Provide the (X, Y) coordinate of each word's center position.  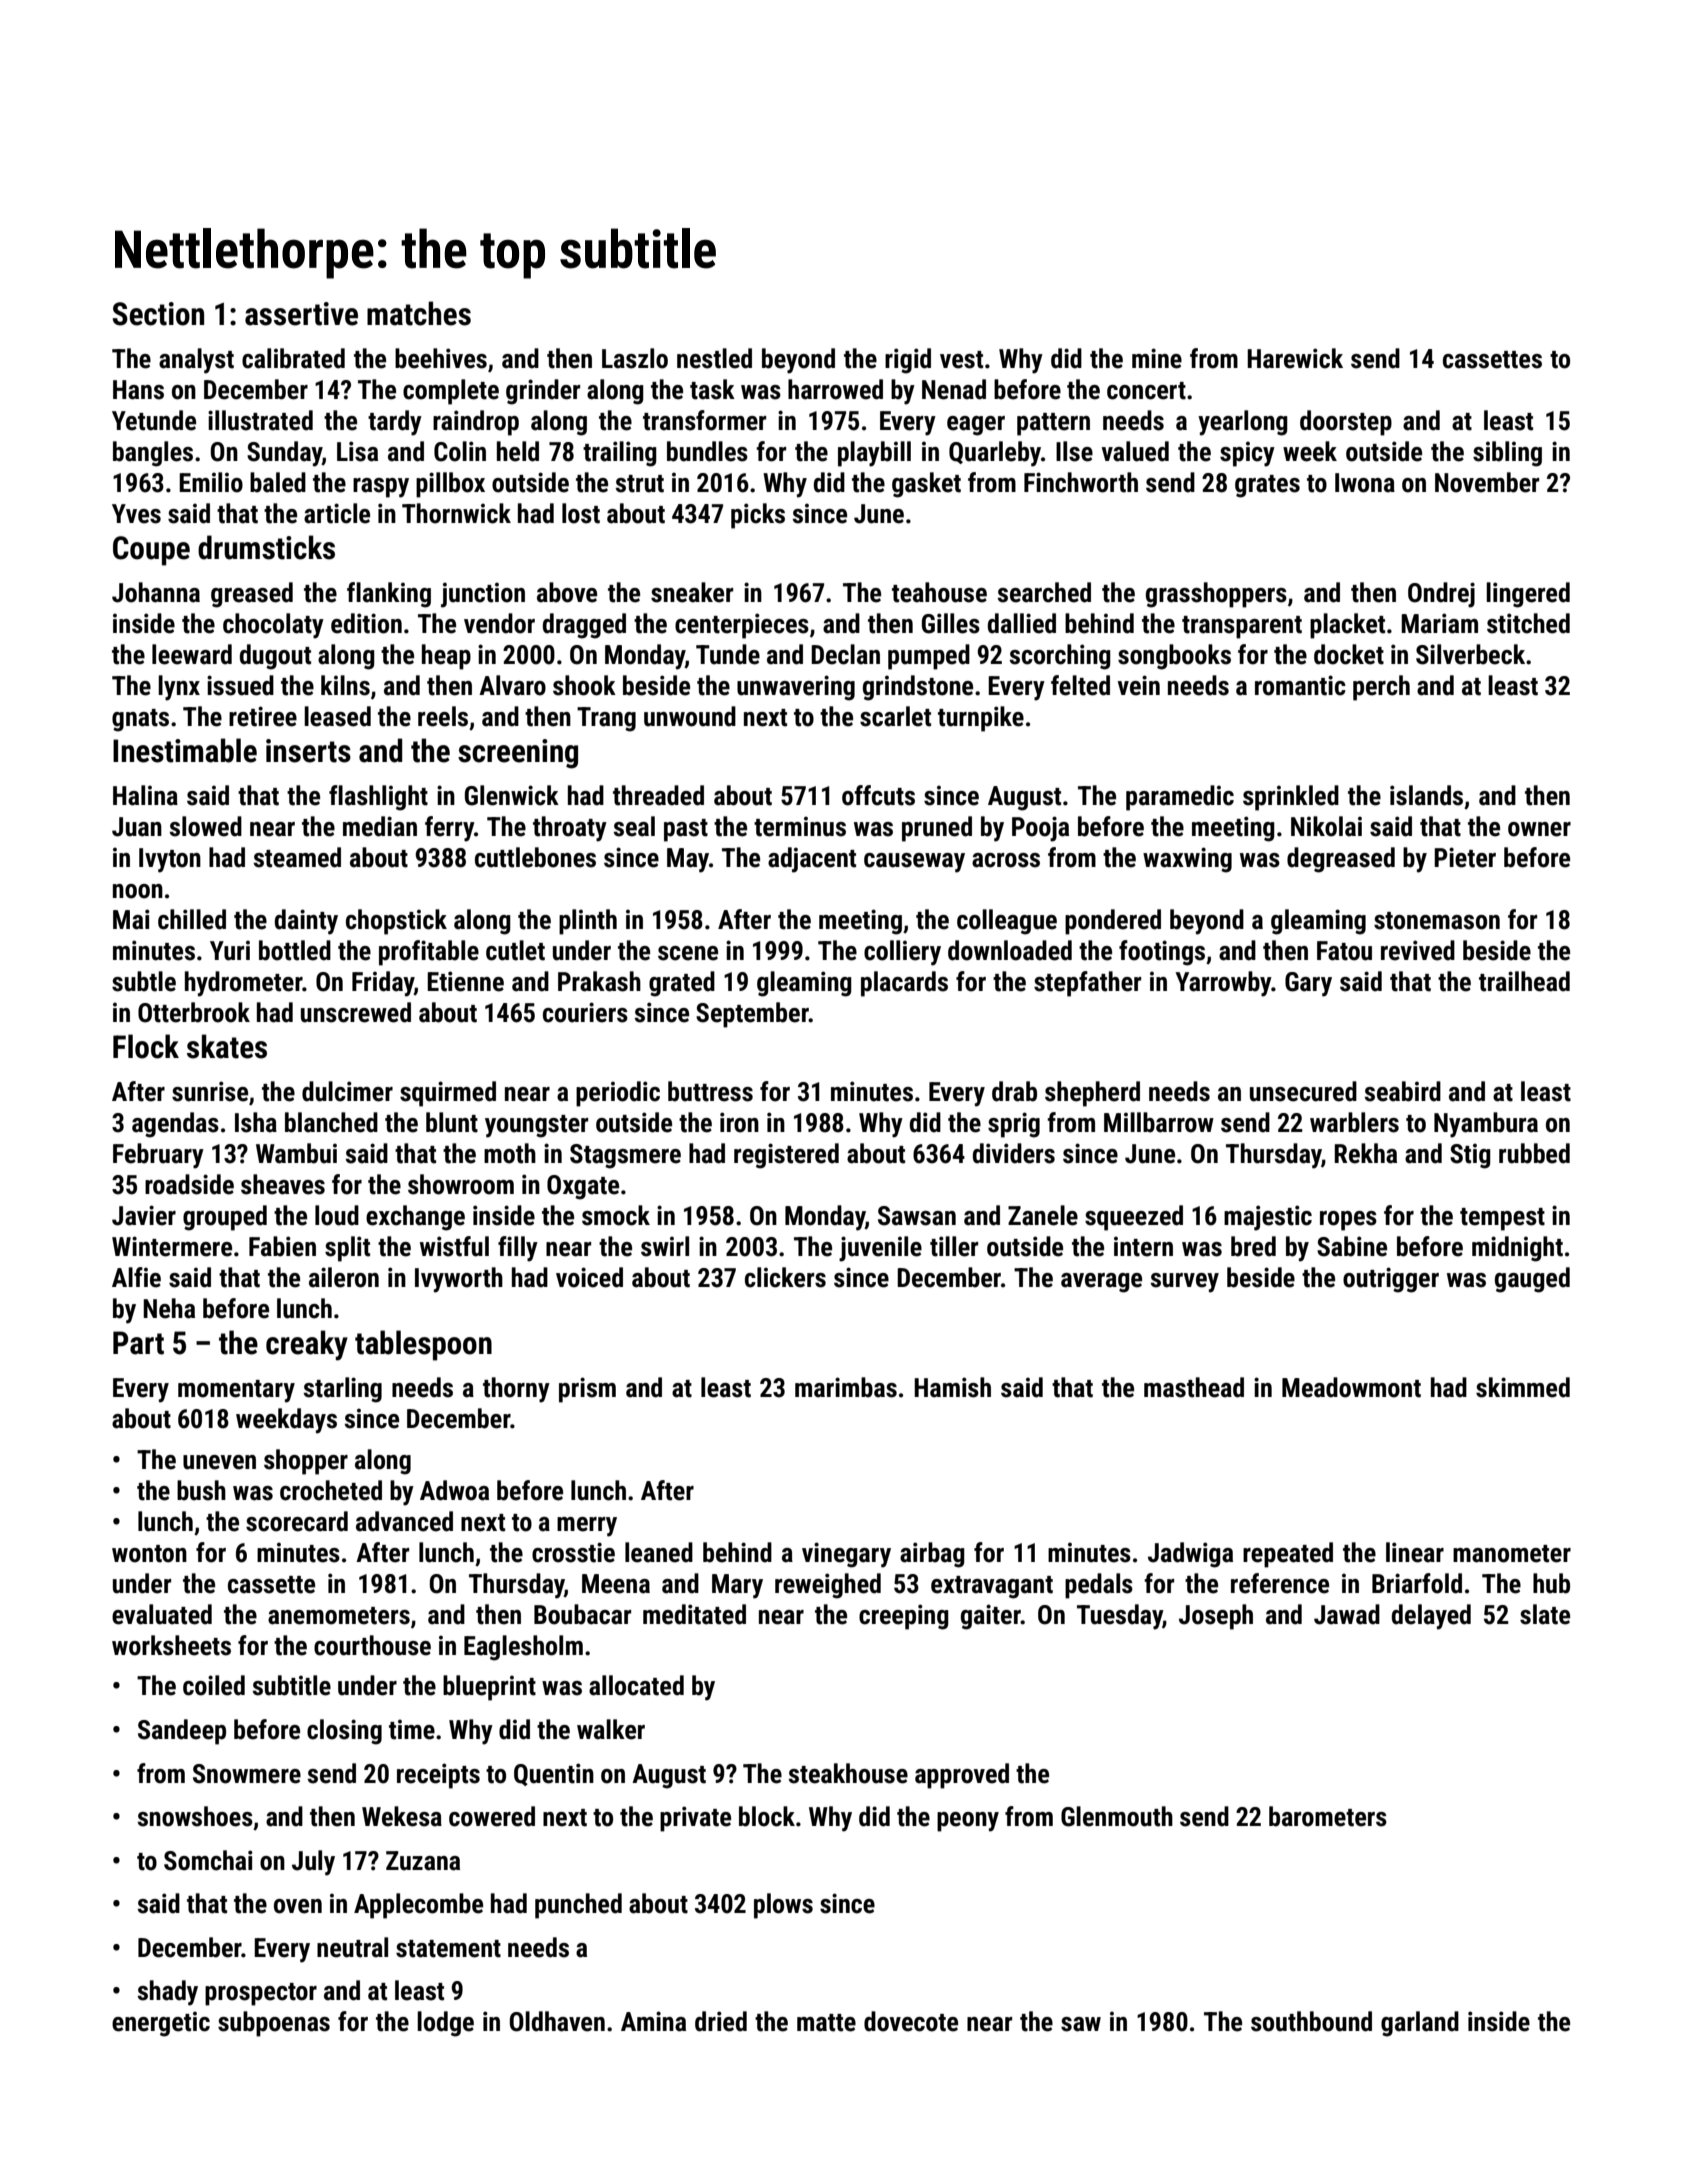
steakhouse (848, 1773)
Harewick (1295, 358)
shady (167, 1993)
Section (158, 314)
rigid (908, 361)
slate (1545, 1614)
